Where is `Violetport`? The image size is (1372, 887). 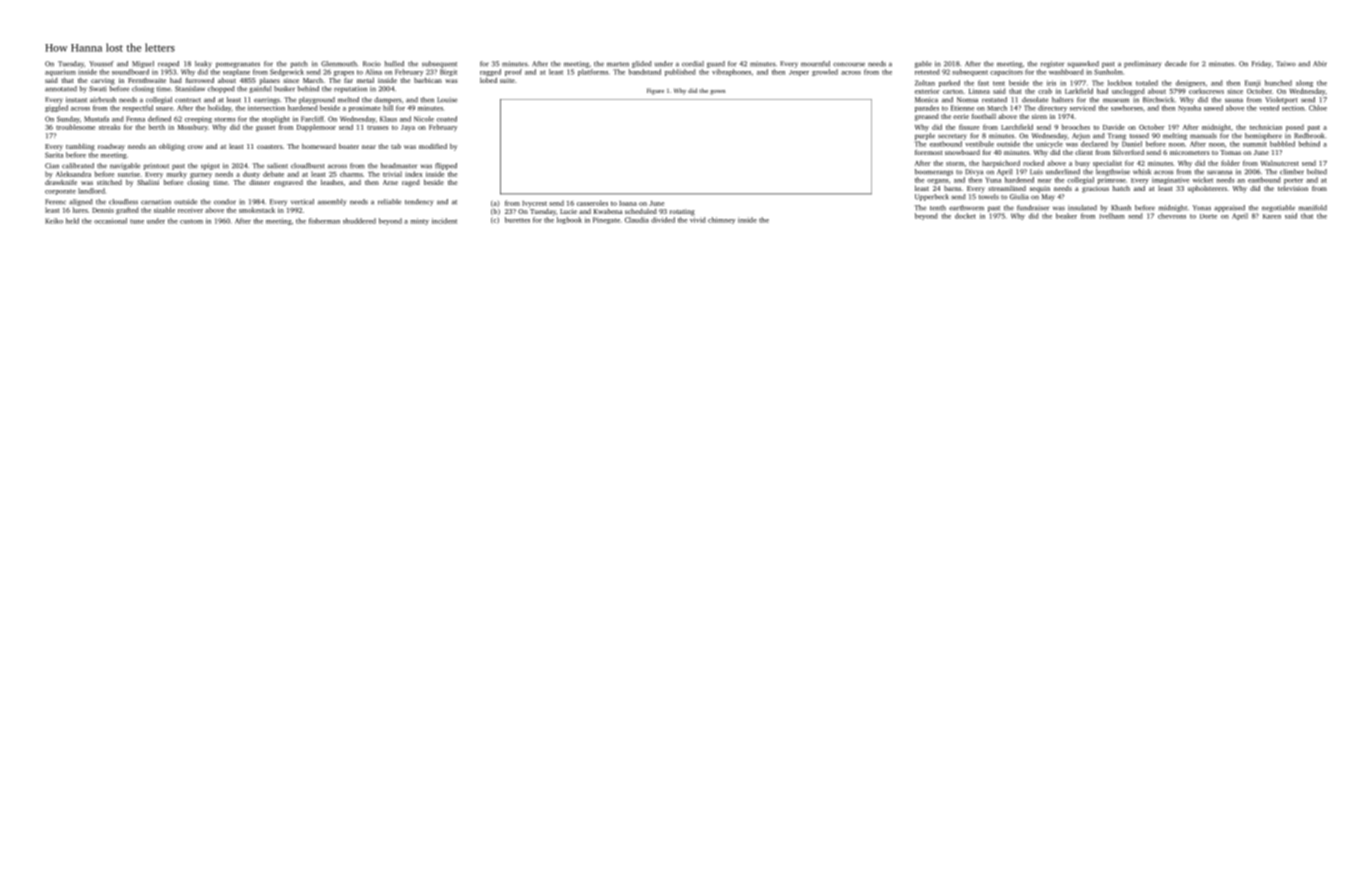
Violetport is located at coordinates (1281, 100).
